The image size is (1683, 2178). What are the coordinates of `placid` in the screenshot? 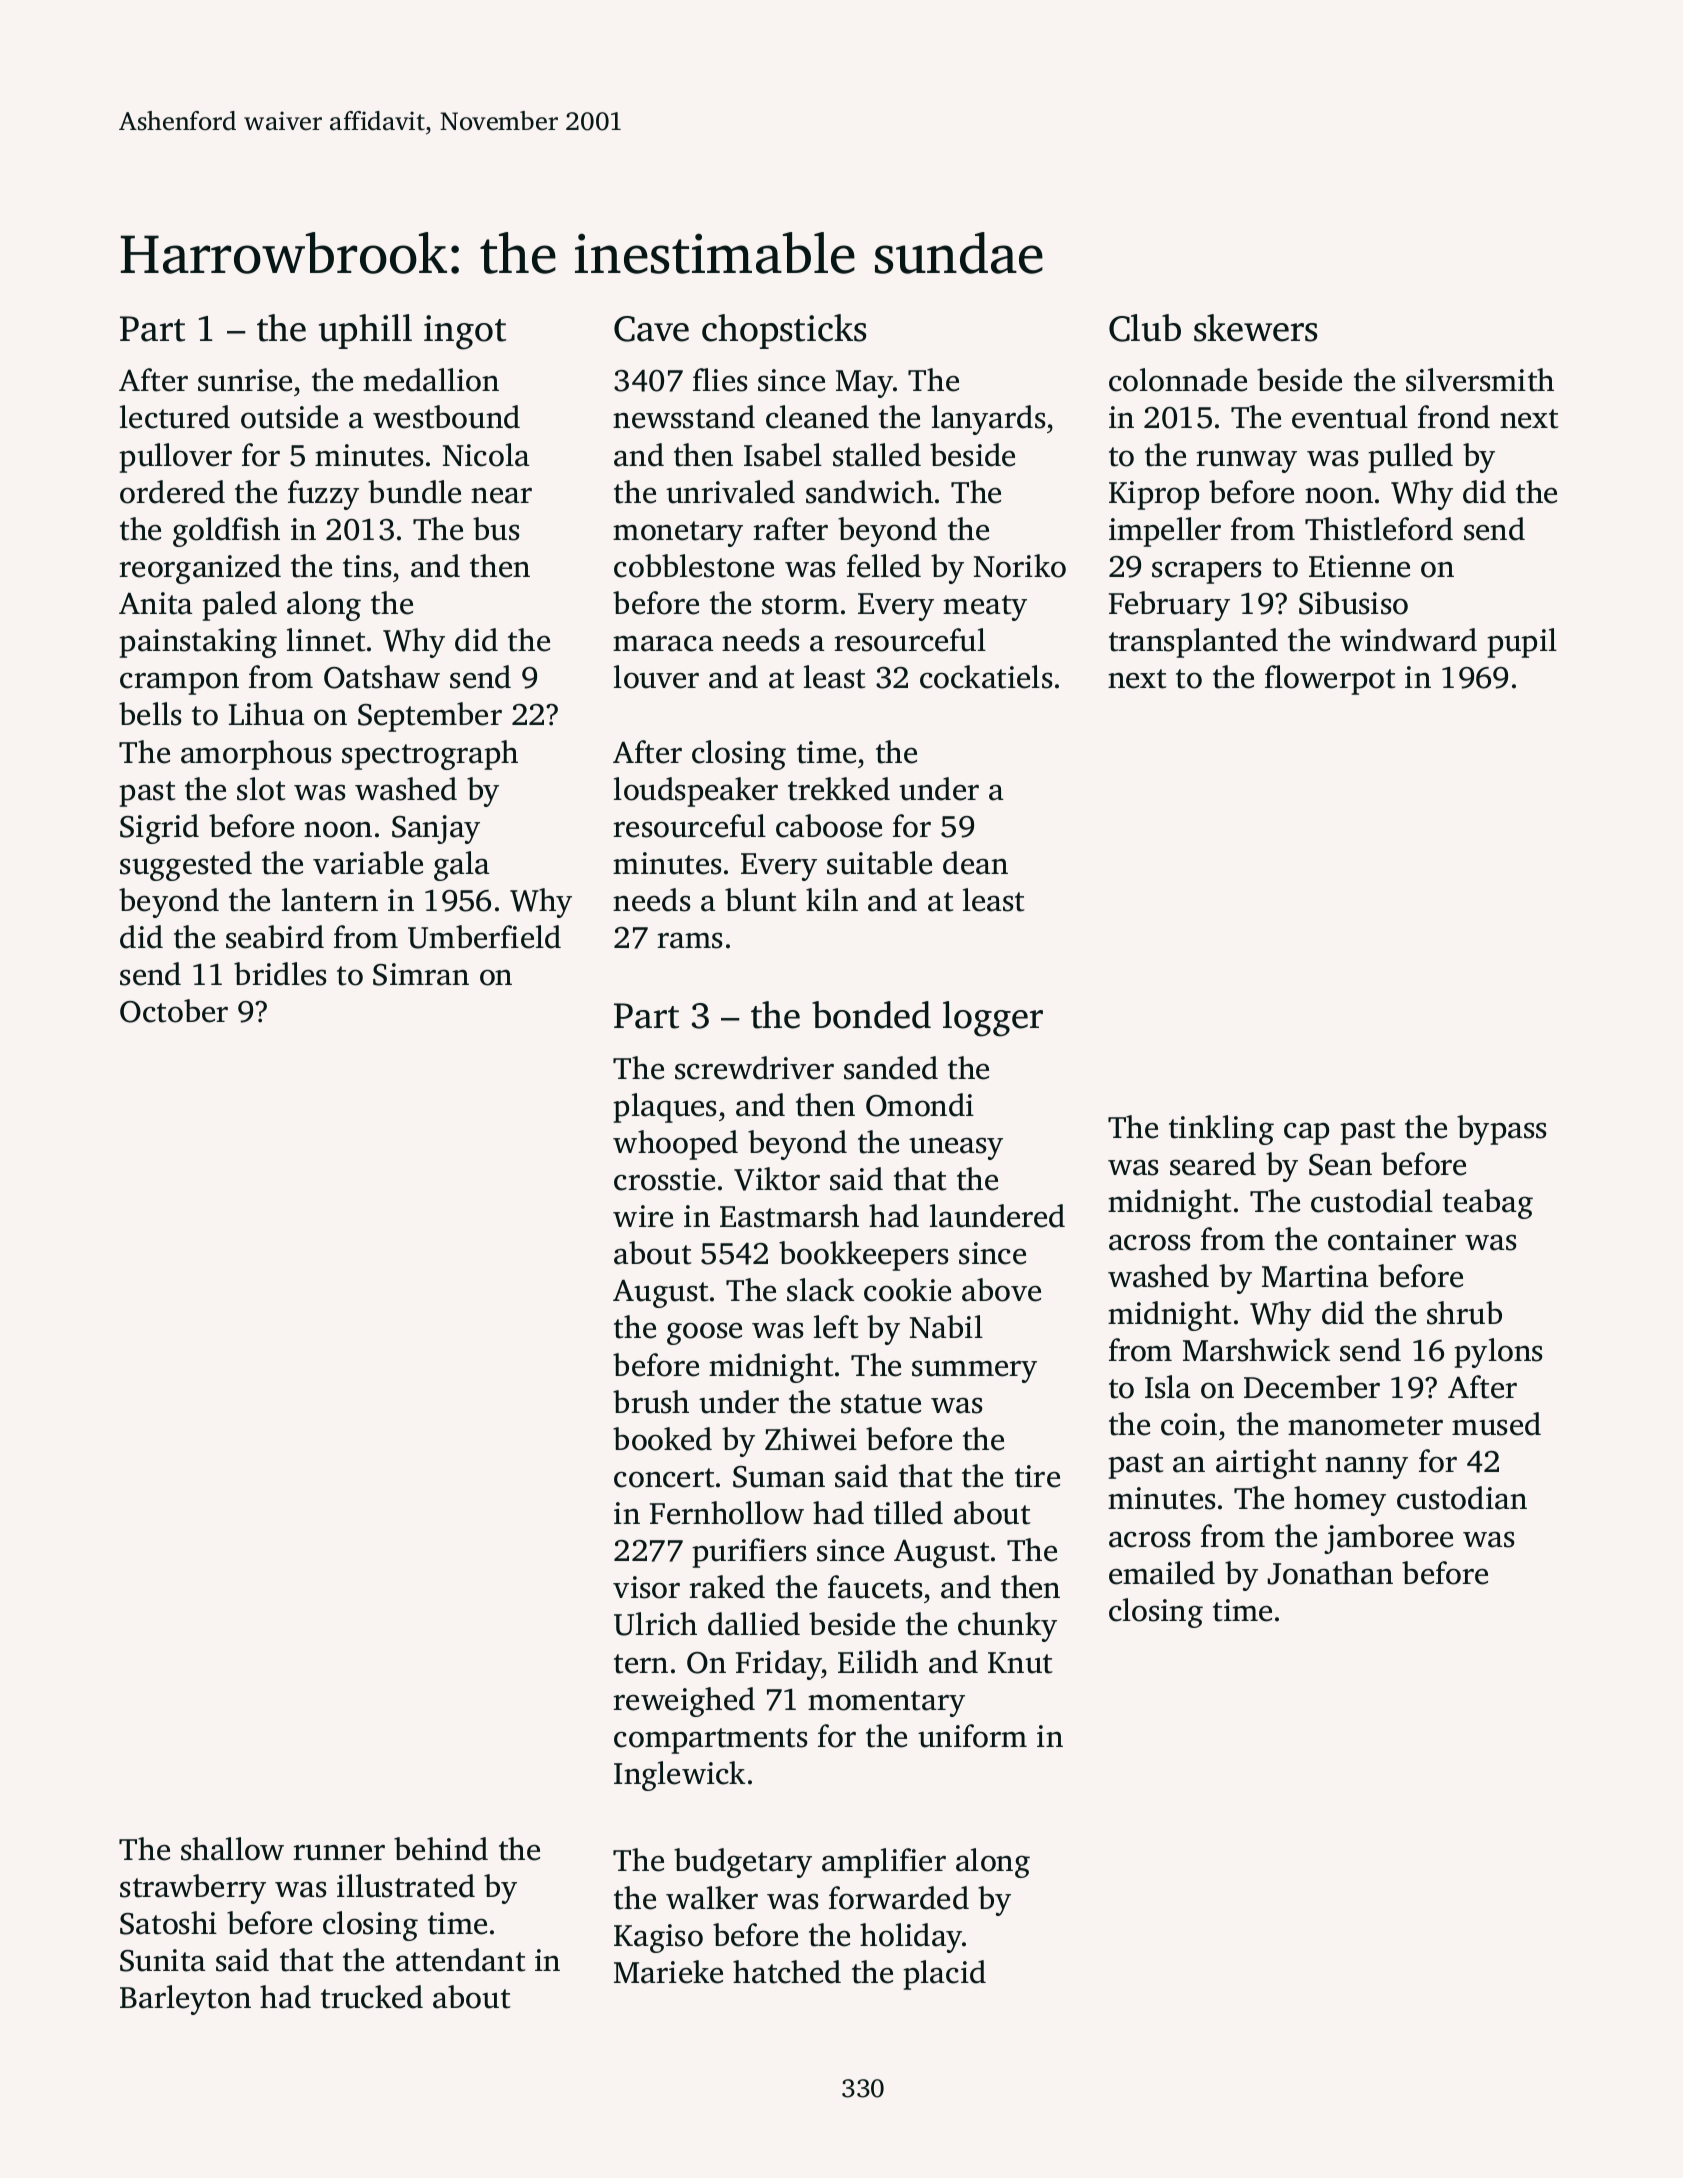 It's located at (944, 1975).
